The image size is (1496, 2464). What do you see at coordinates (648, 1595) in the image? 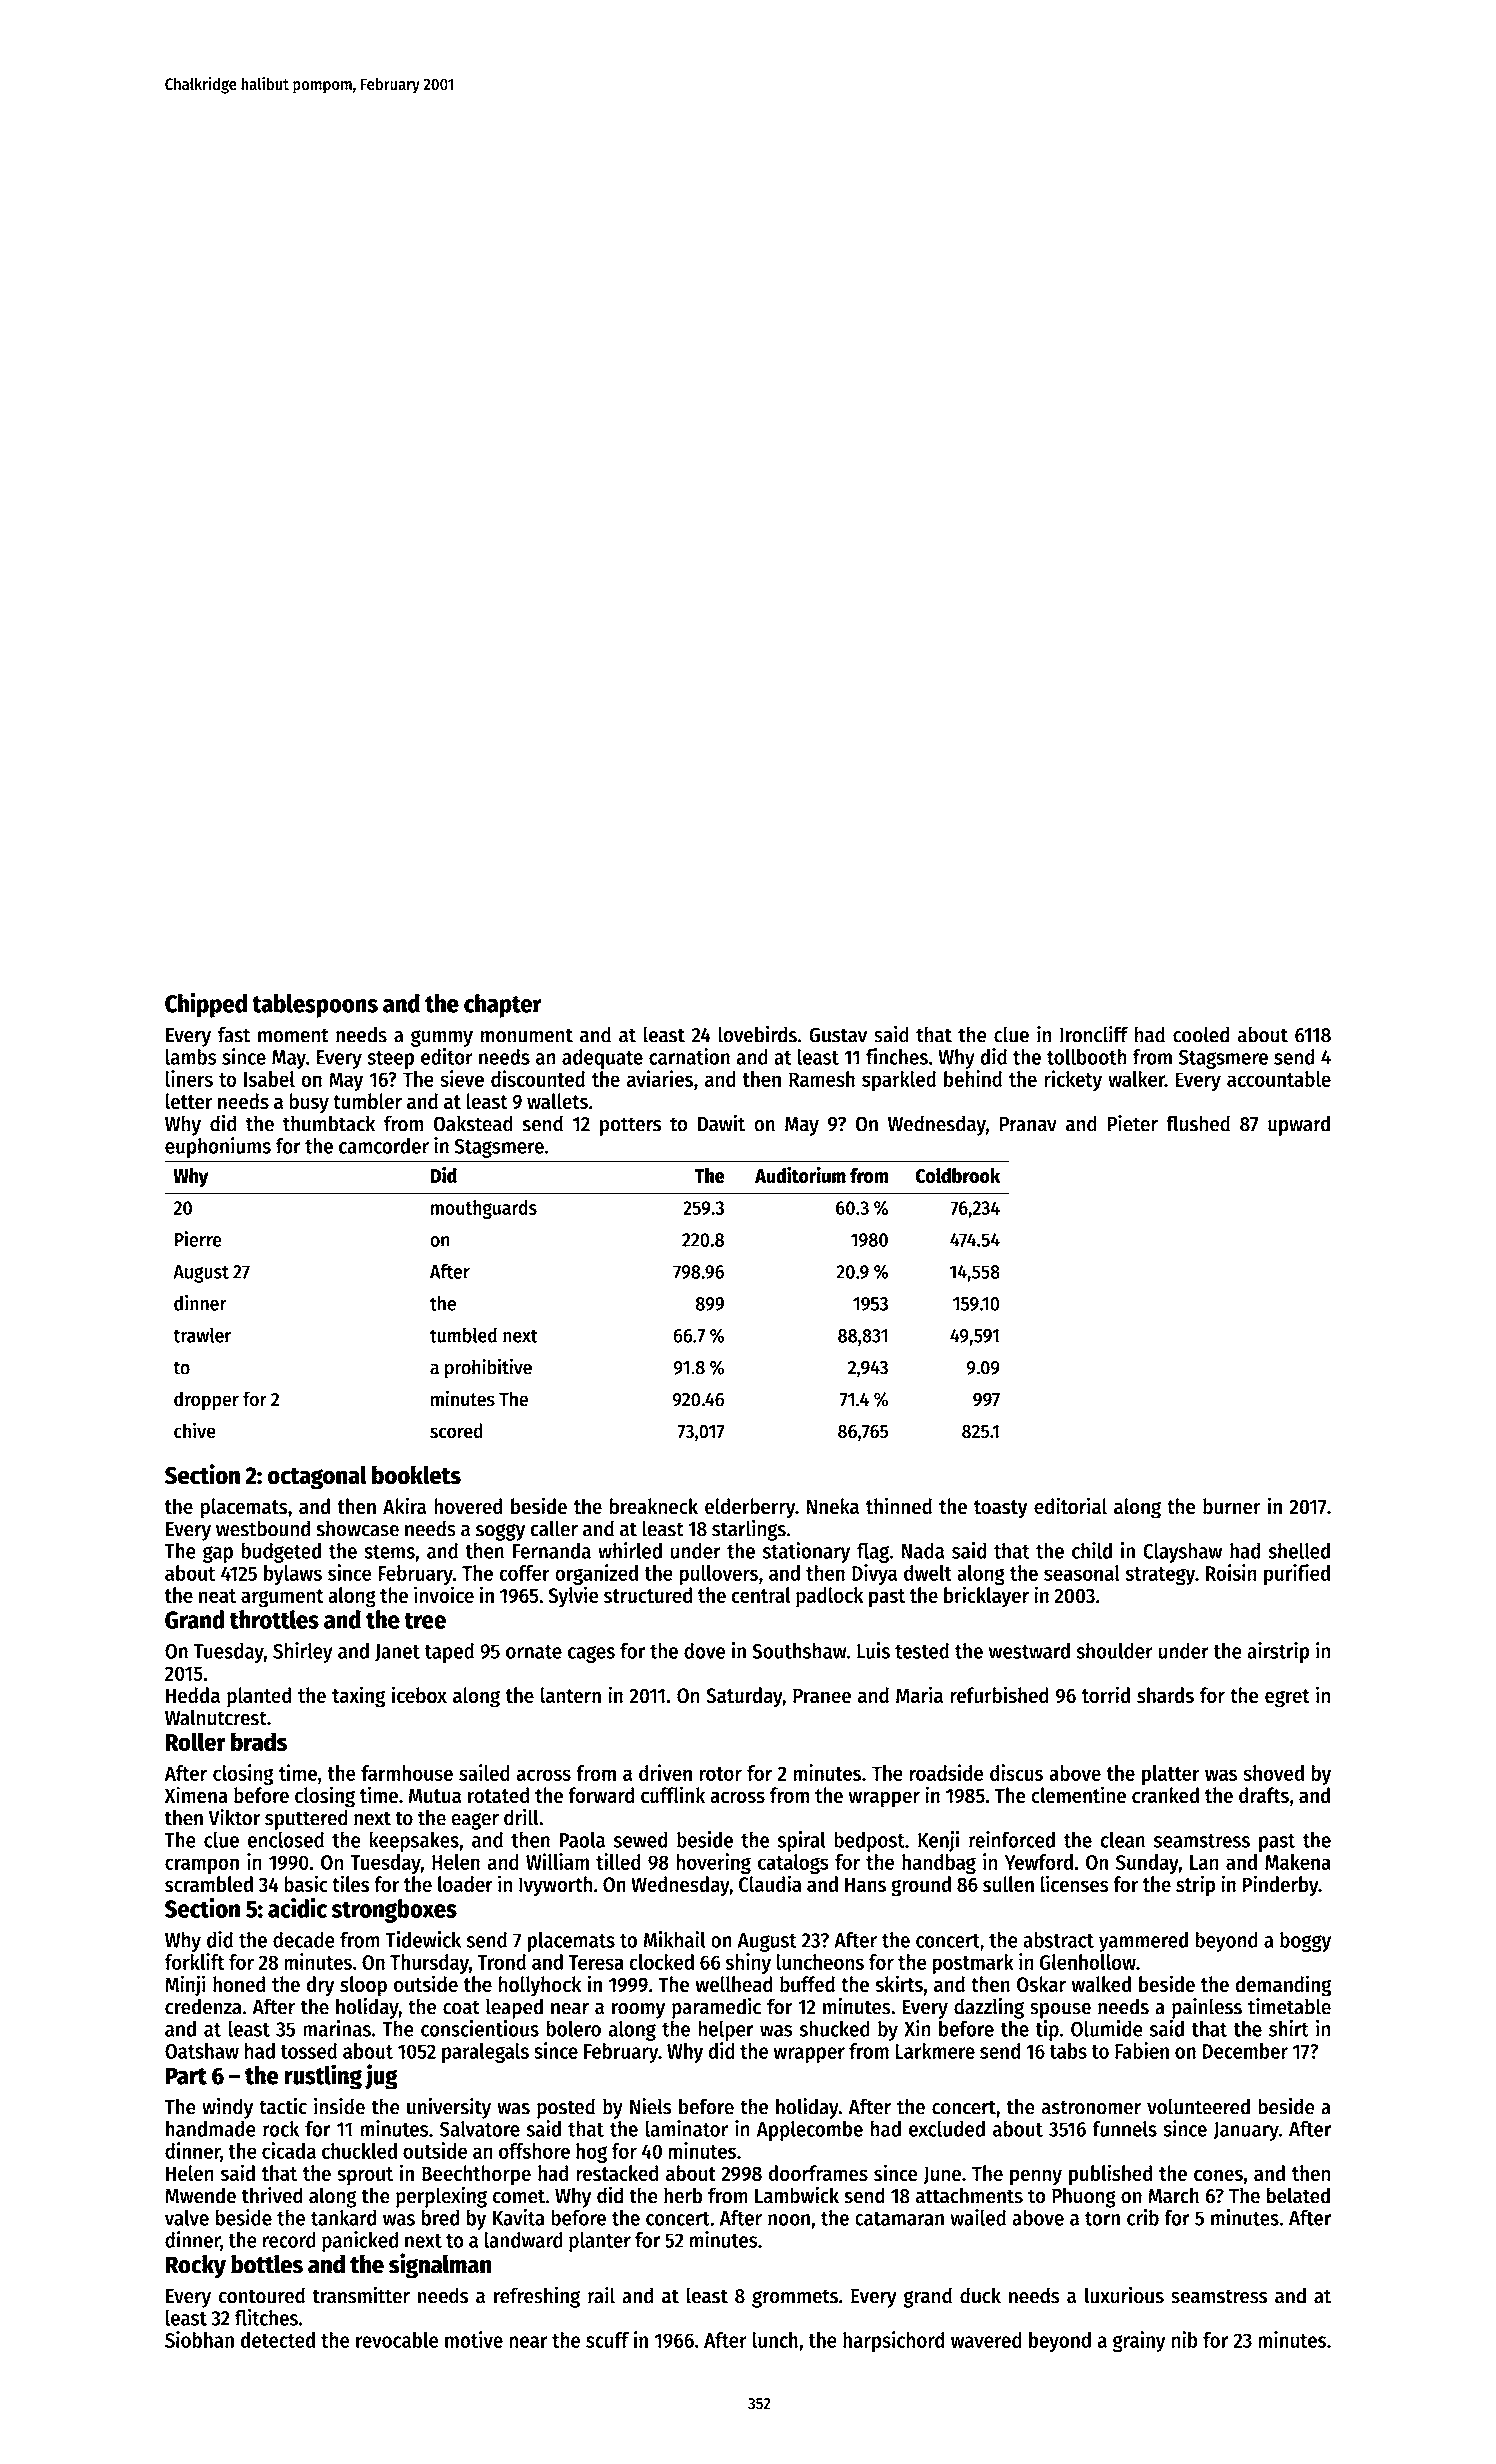
I see `structured` at bounding box center [648, 1595].
